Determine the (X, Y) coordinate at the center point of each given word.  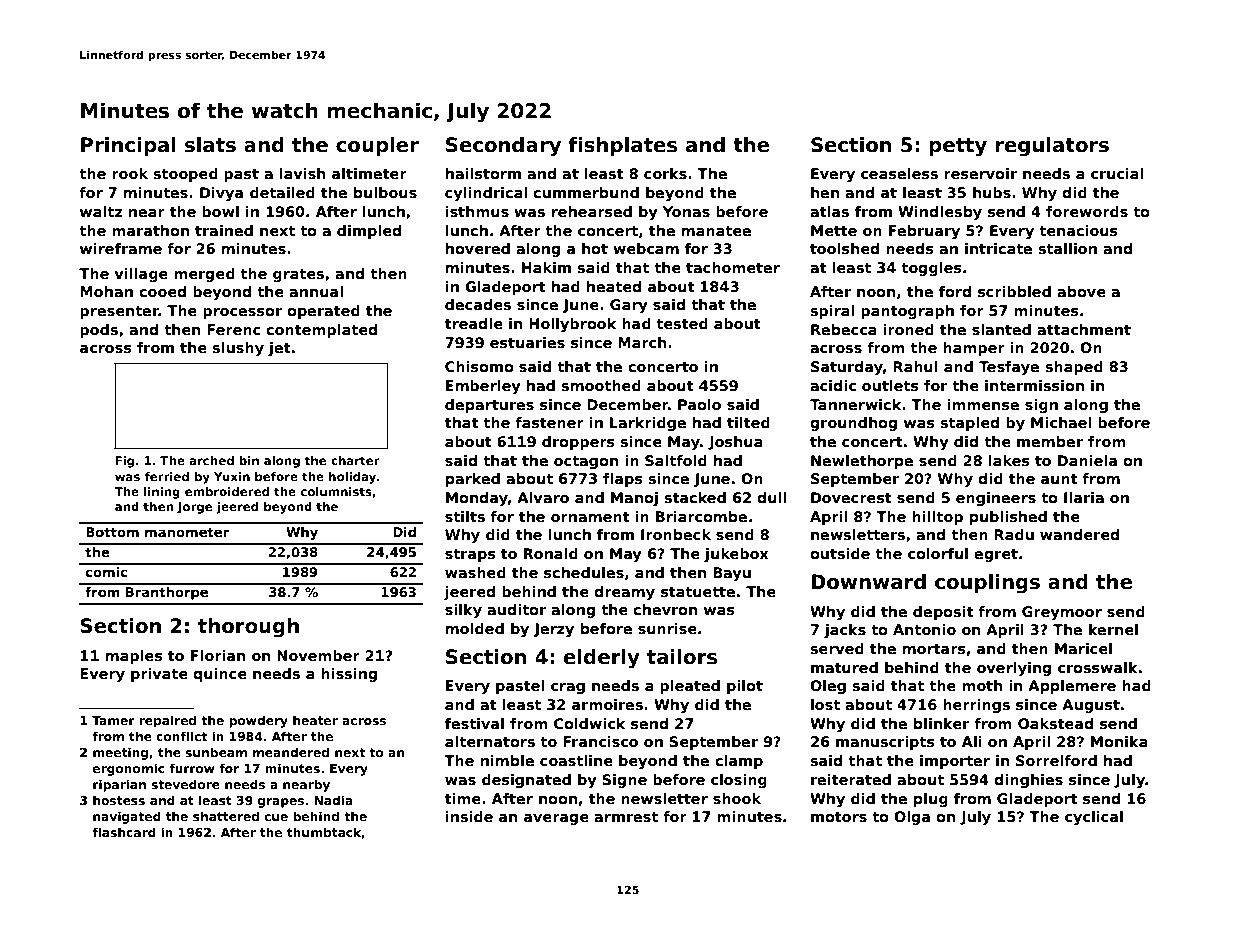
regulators (1052, 147)
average (556, 819)
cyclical (1094, 818)
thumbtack (324, 832)
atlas (829, 211)
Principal (128, 146)
